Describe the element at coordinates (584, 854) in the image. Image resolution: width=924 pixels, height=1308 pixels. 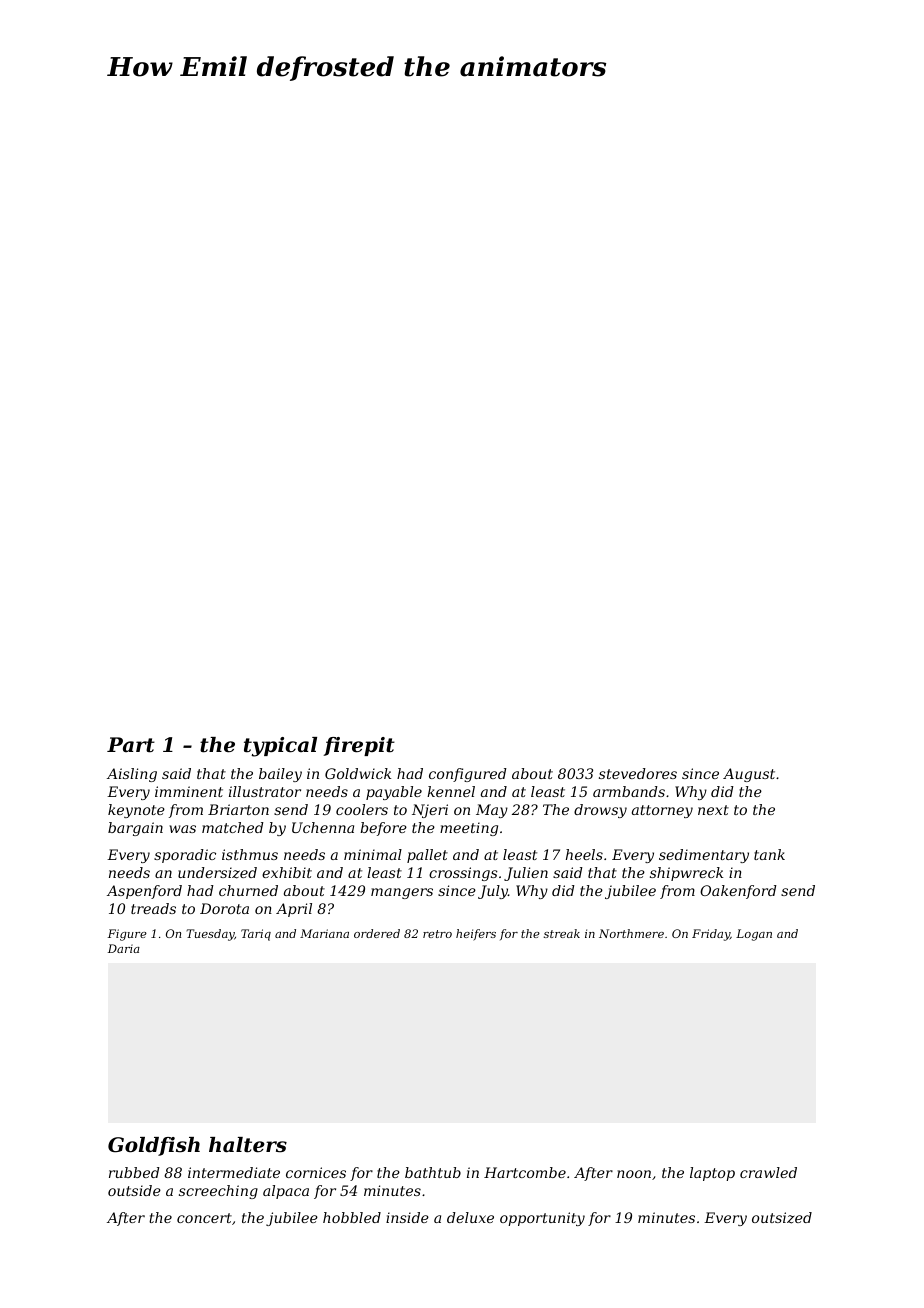
I see `heels` at that location.
